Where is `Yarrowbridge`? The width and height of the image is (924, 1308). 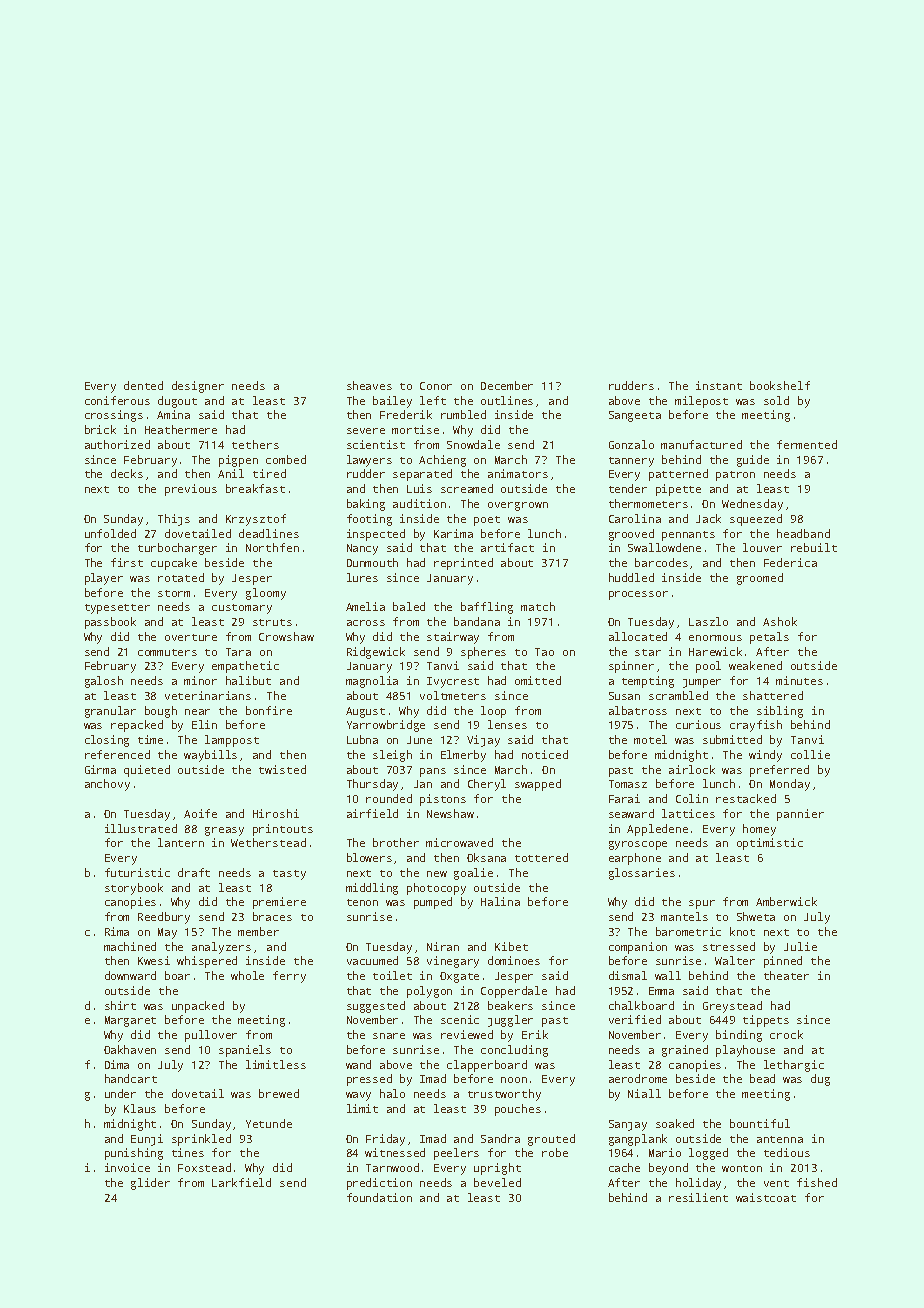
Yarrowbridge is located at coordinates (386, 726).
